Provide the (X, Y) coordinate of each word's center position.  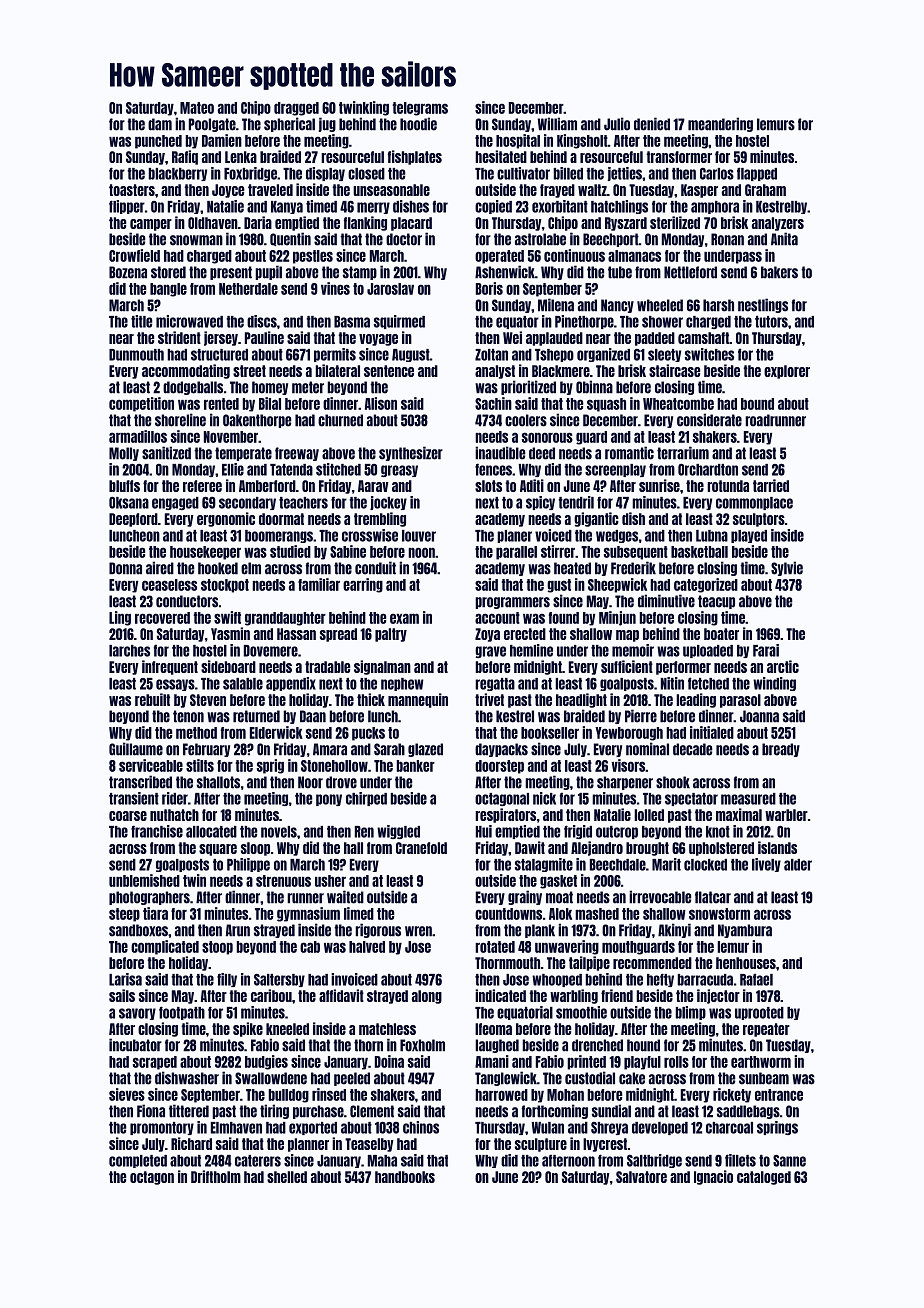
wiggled (398, 832)
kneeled (287, 1029)
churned (340, 420)
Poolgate (212, 125)
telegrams (420, 109)
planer (514, 536)
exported (313, 1128)
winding (774, 684)
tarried (771, 485)
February (206, 750)
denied (652, 124)
